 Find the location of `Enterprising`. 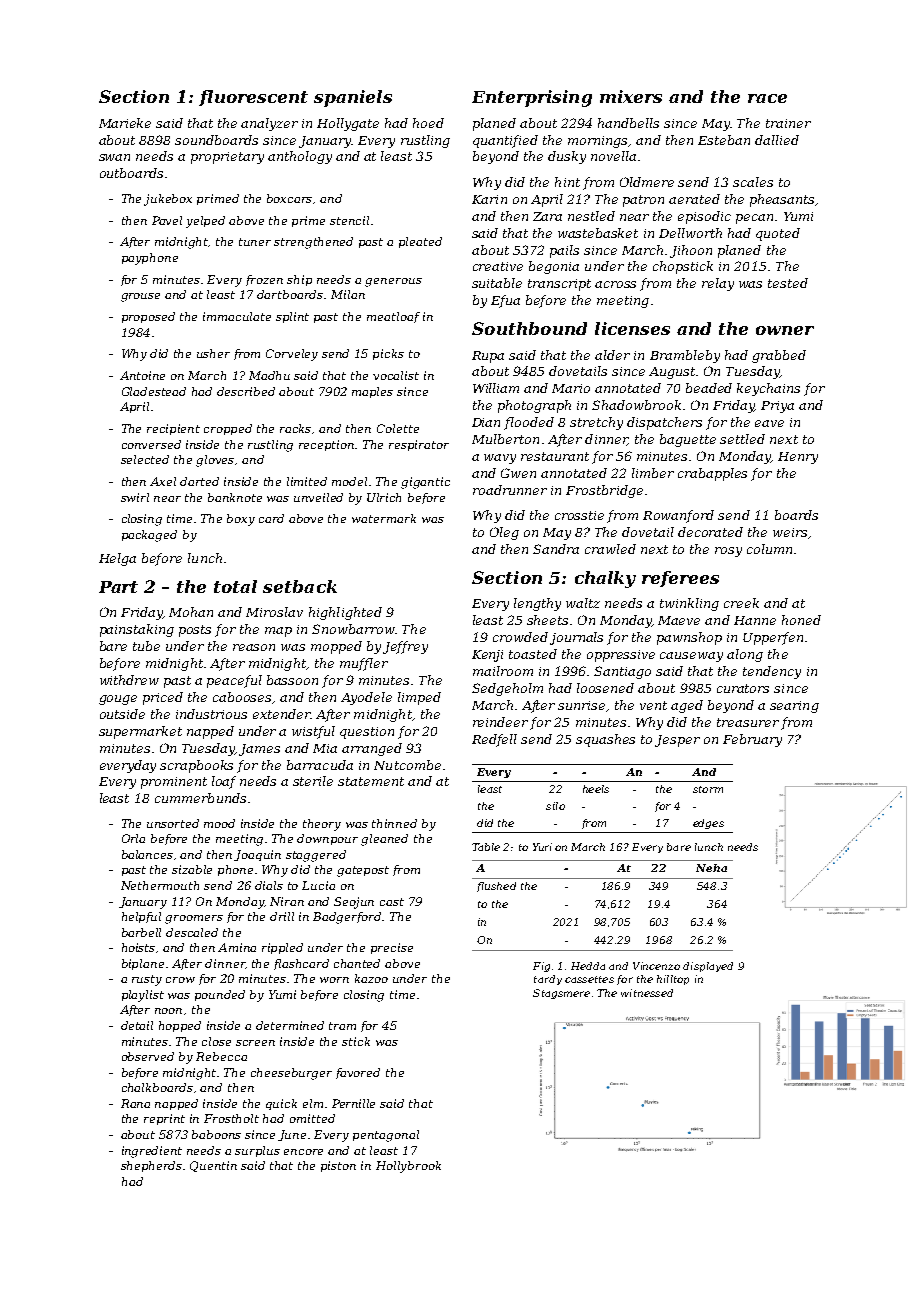

Enterprising is located at coordinates (532, 98).
